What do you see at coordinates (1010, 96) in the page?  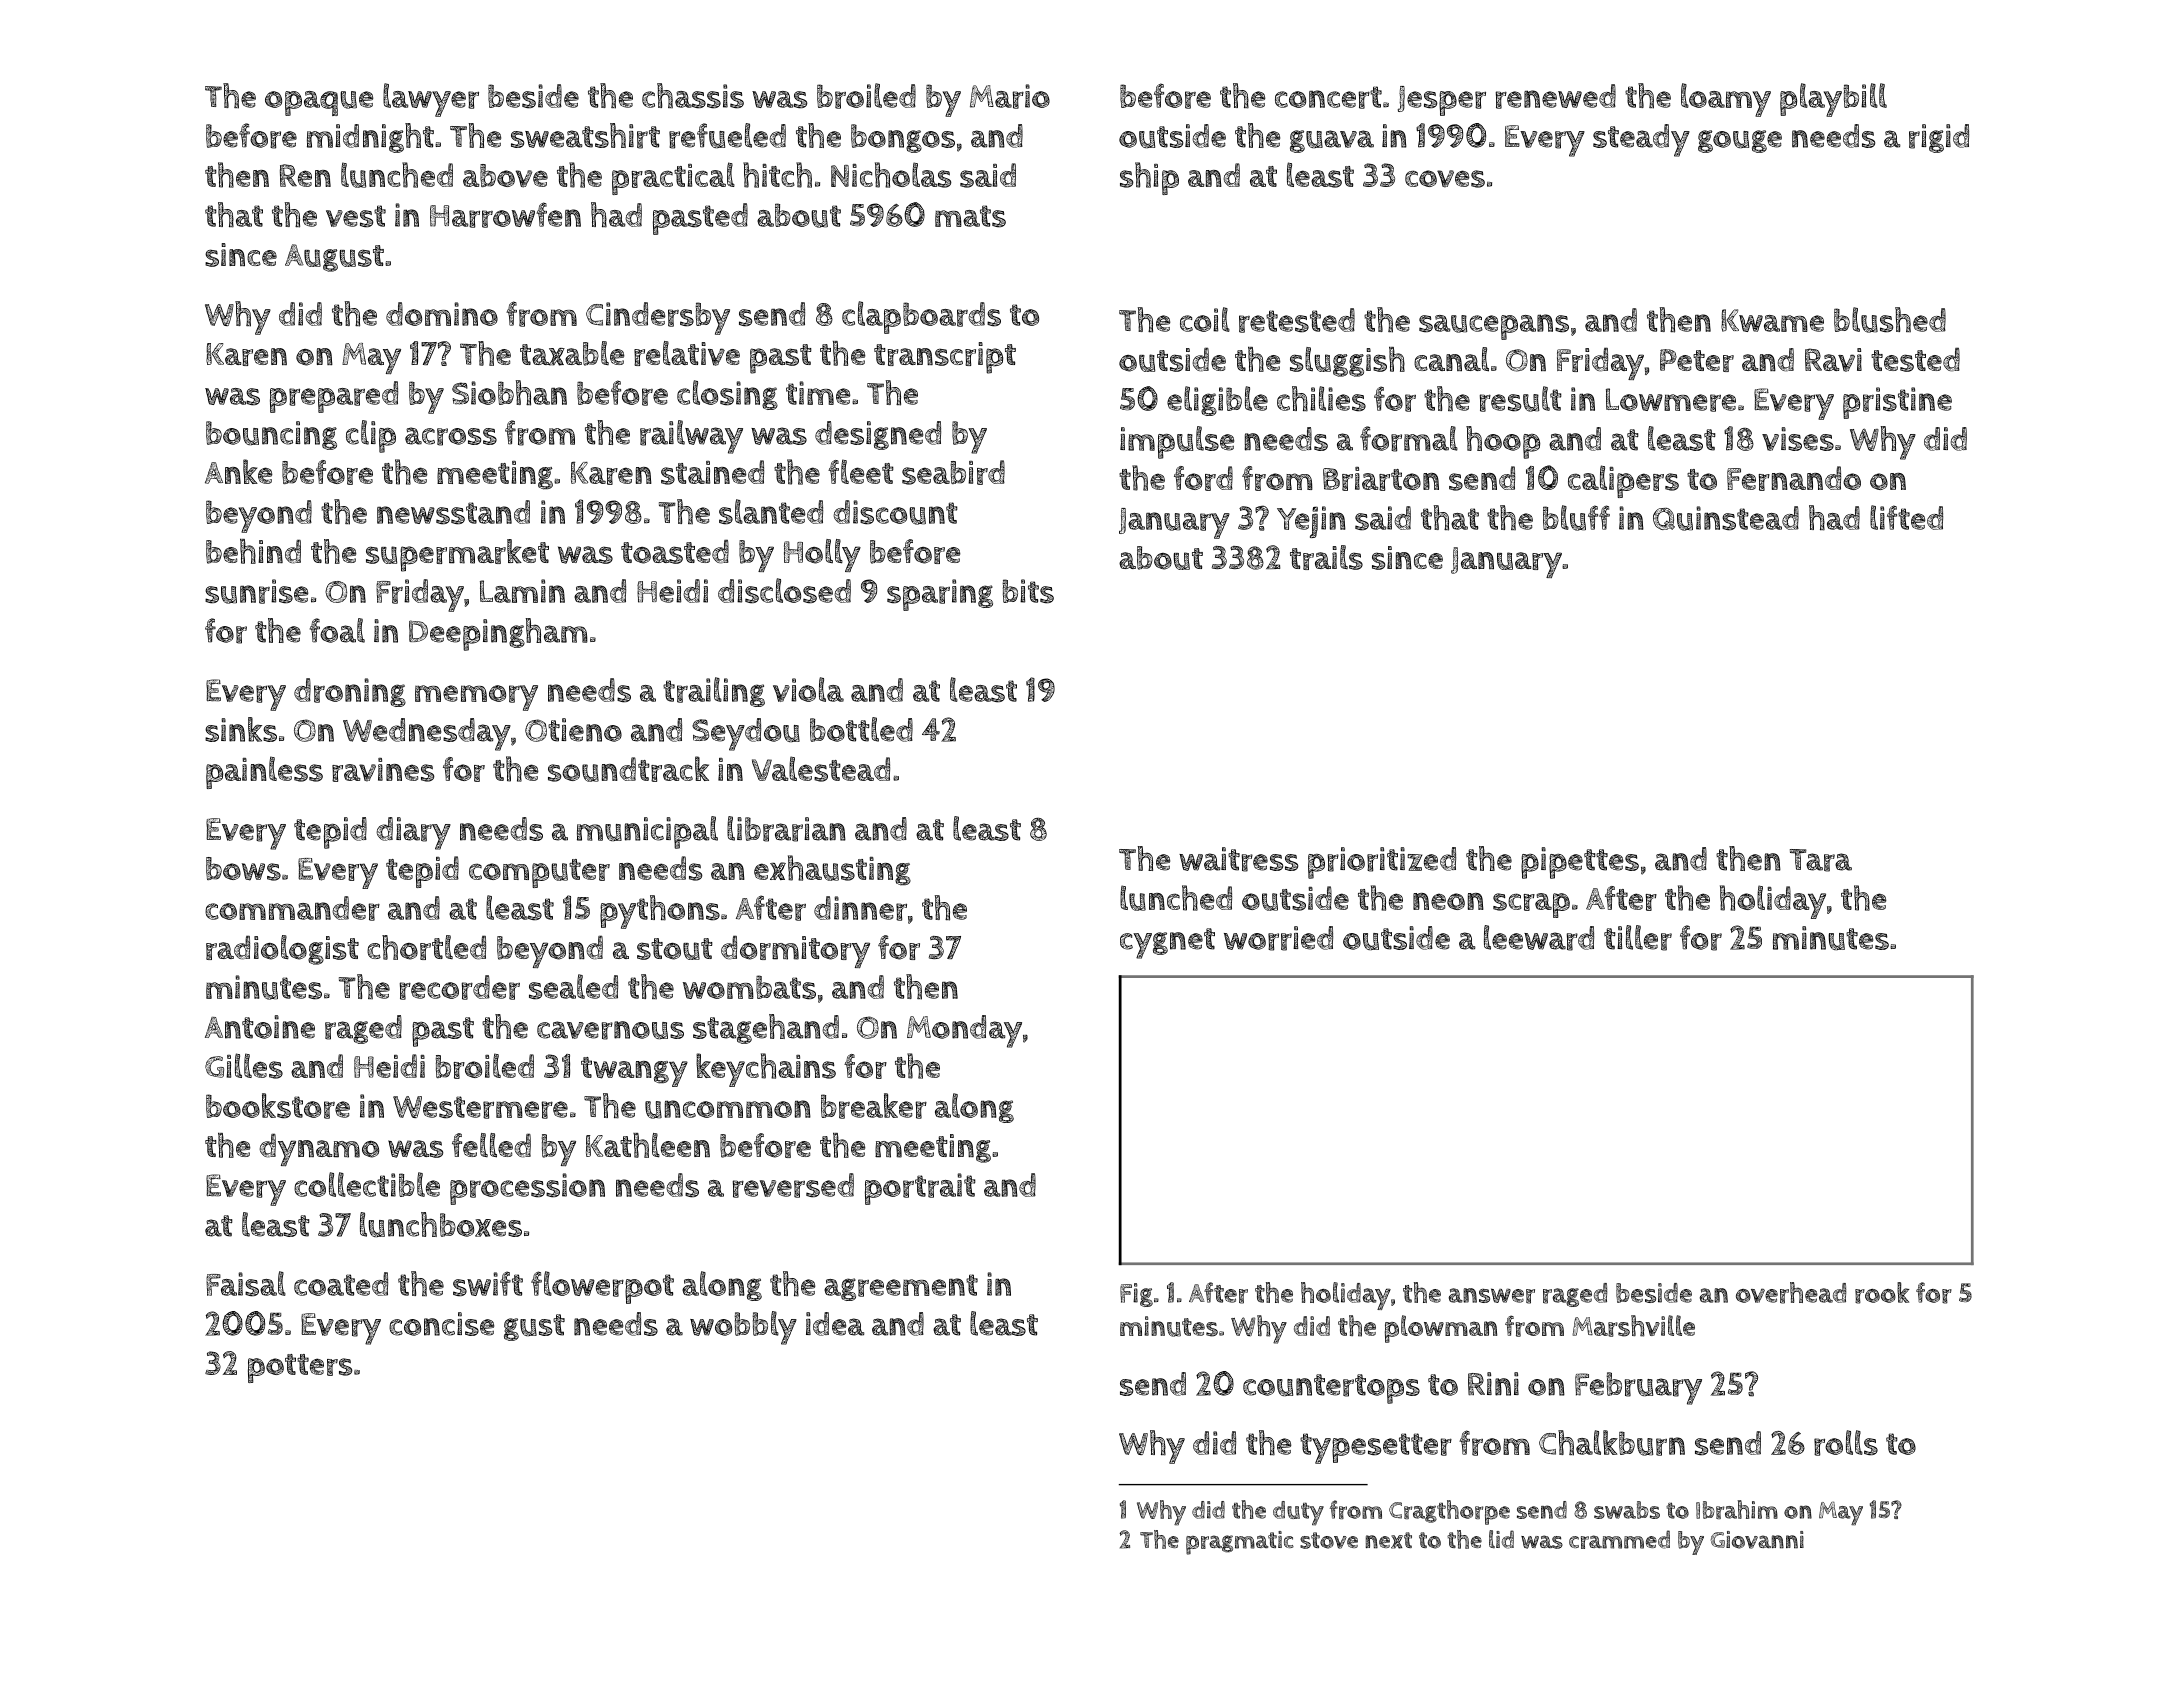 I see `Mario` at bounding box center [1010, 96].
